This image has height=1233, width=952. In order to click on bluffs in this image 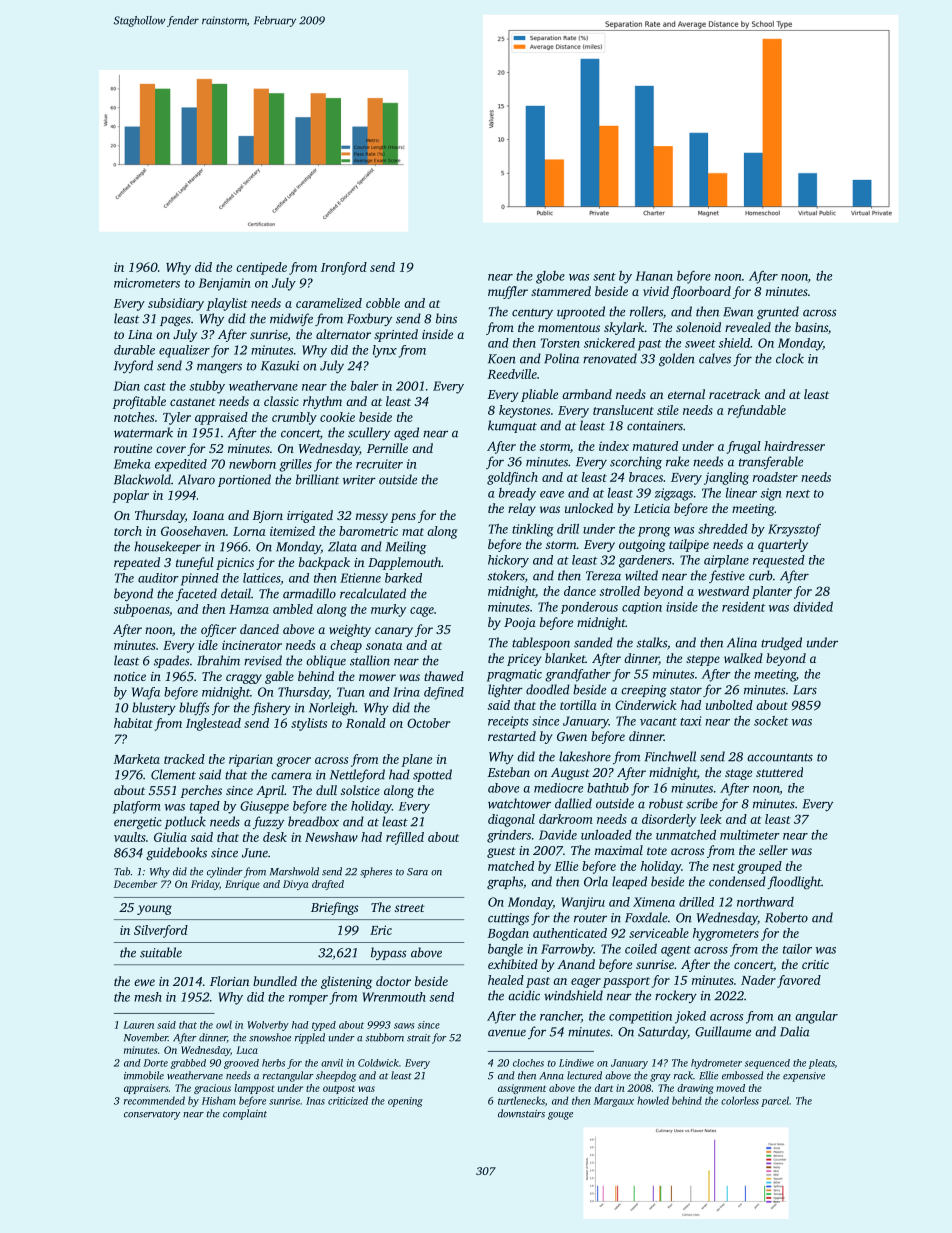, I will do `click(194, 708)`.
